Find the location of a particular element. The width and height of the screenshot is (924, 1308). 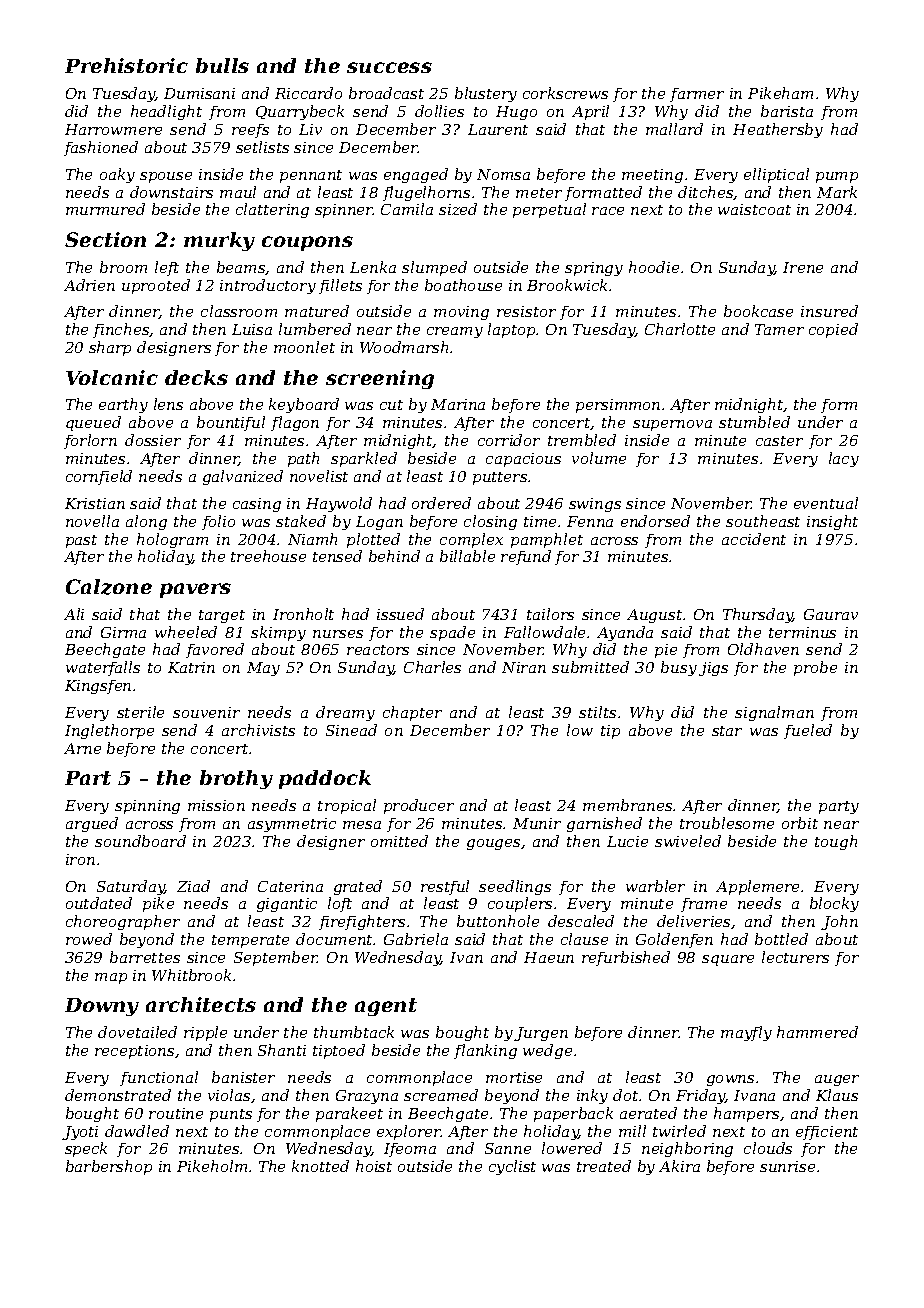

success is located at coordinates (389, 67).
